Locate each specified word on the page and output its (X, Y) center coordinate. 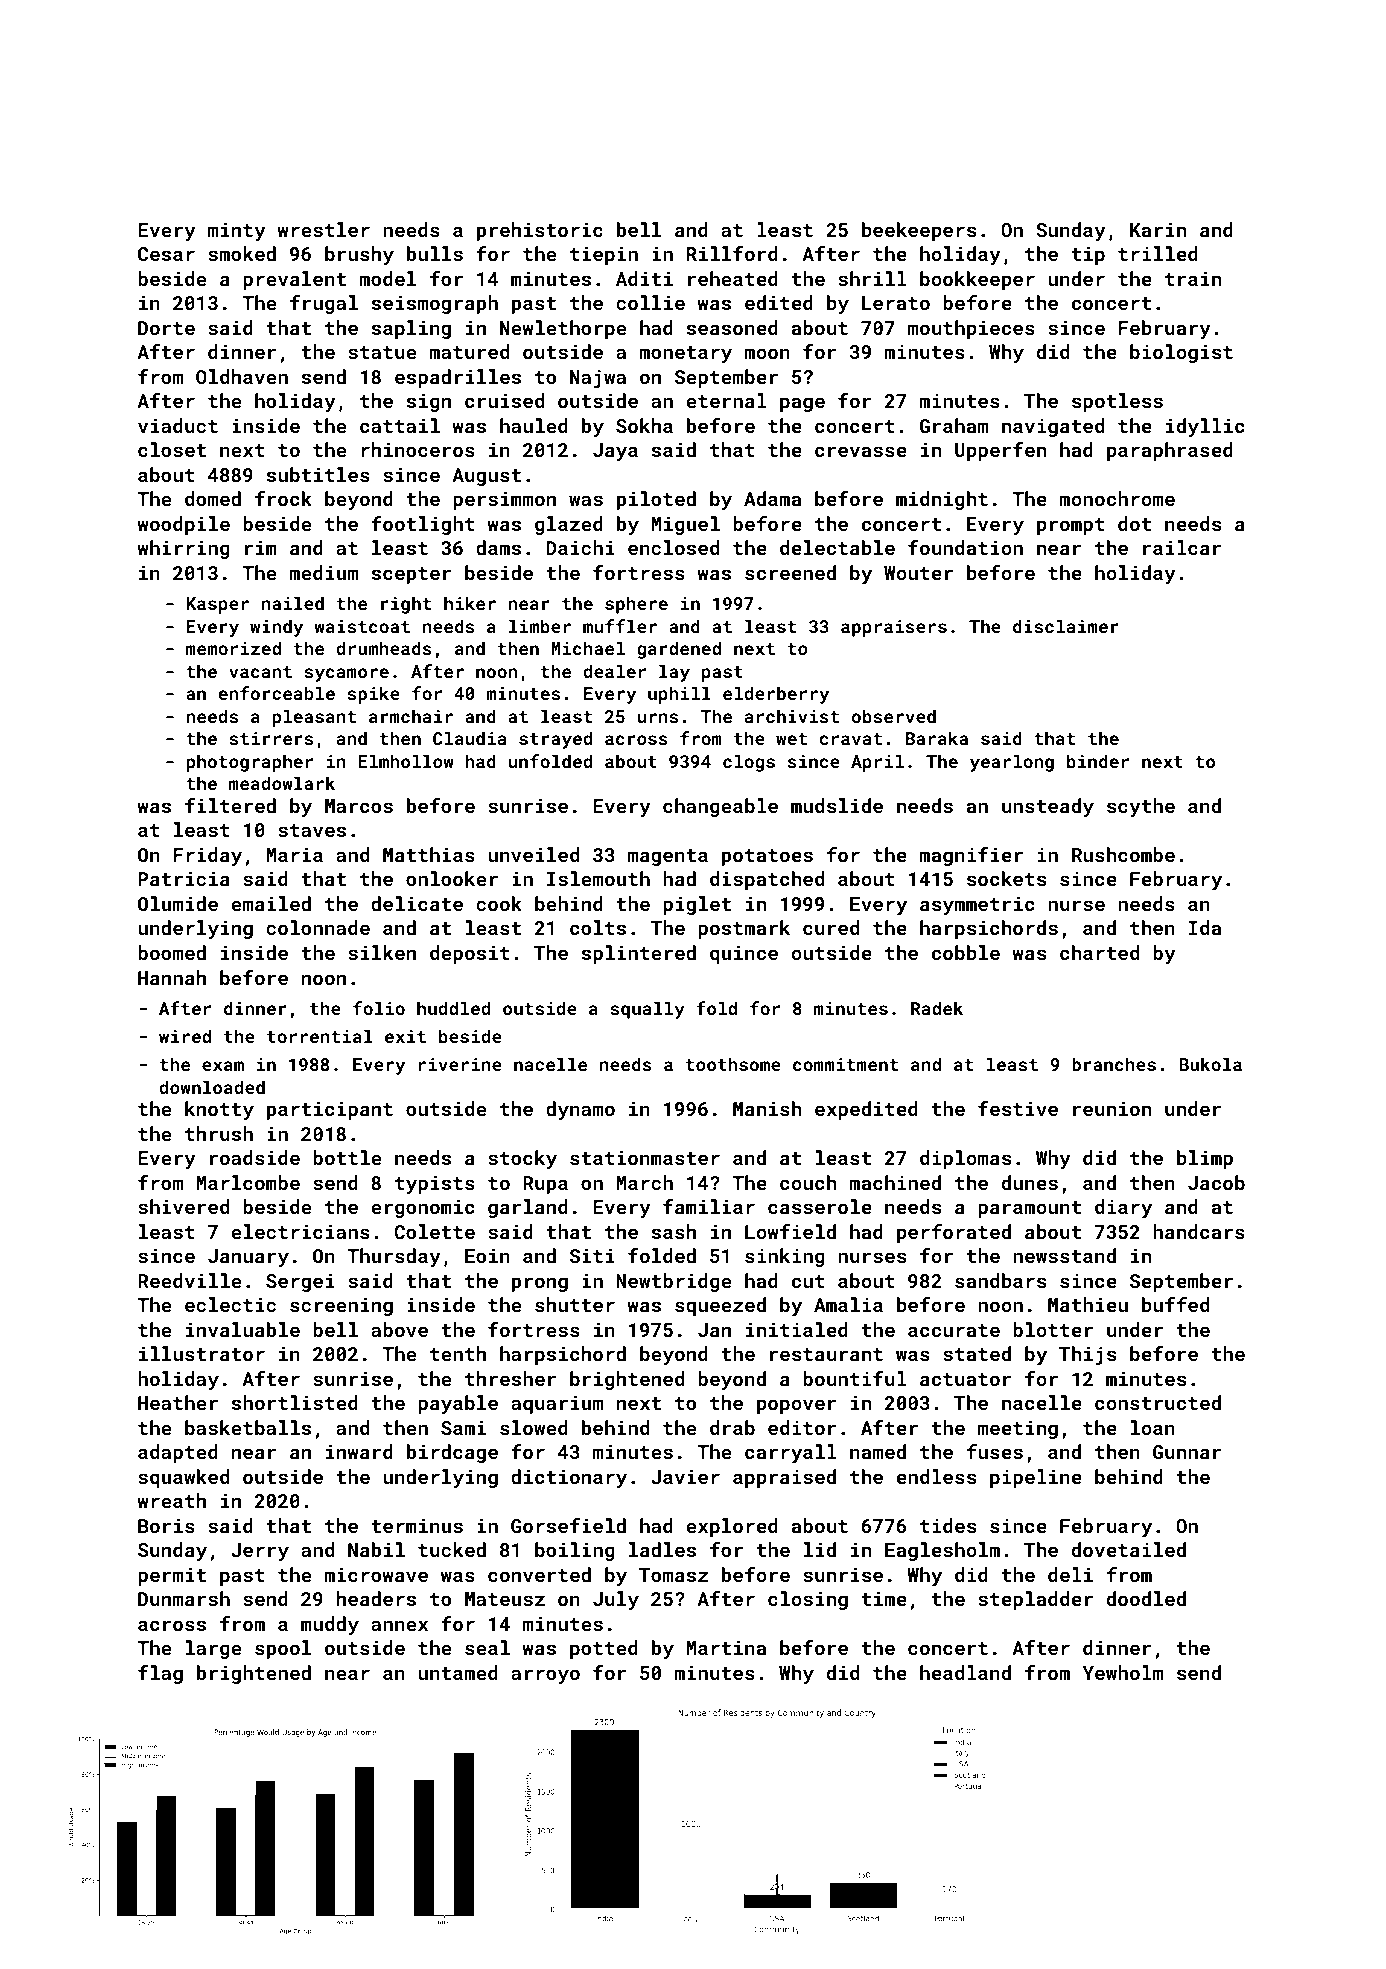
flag (160, 1674)
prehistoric (540, 231)
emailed (271, 903)
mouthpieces (971, 329)
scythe (1141, 807)
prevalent (294, 280)
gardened (679, 650)
